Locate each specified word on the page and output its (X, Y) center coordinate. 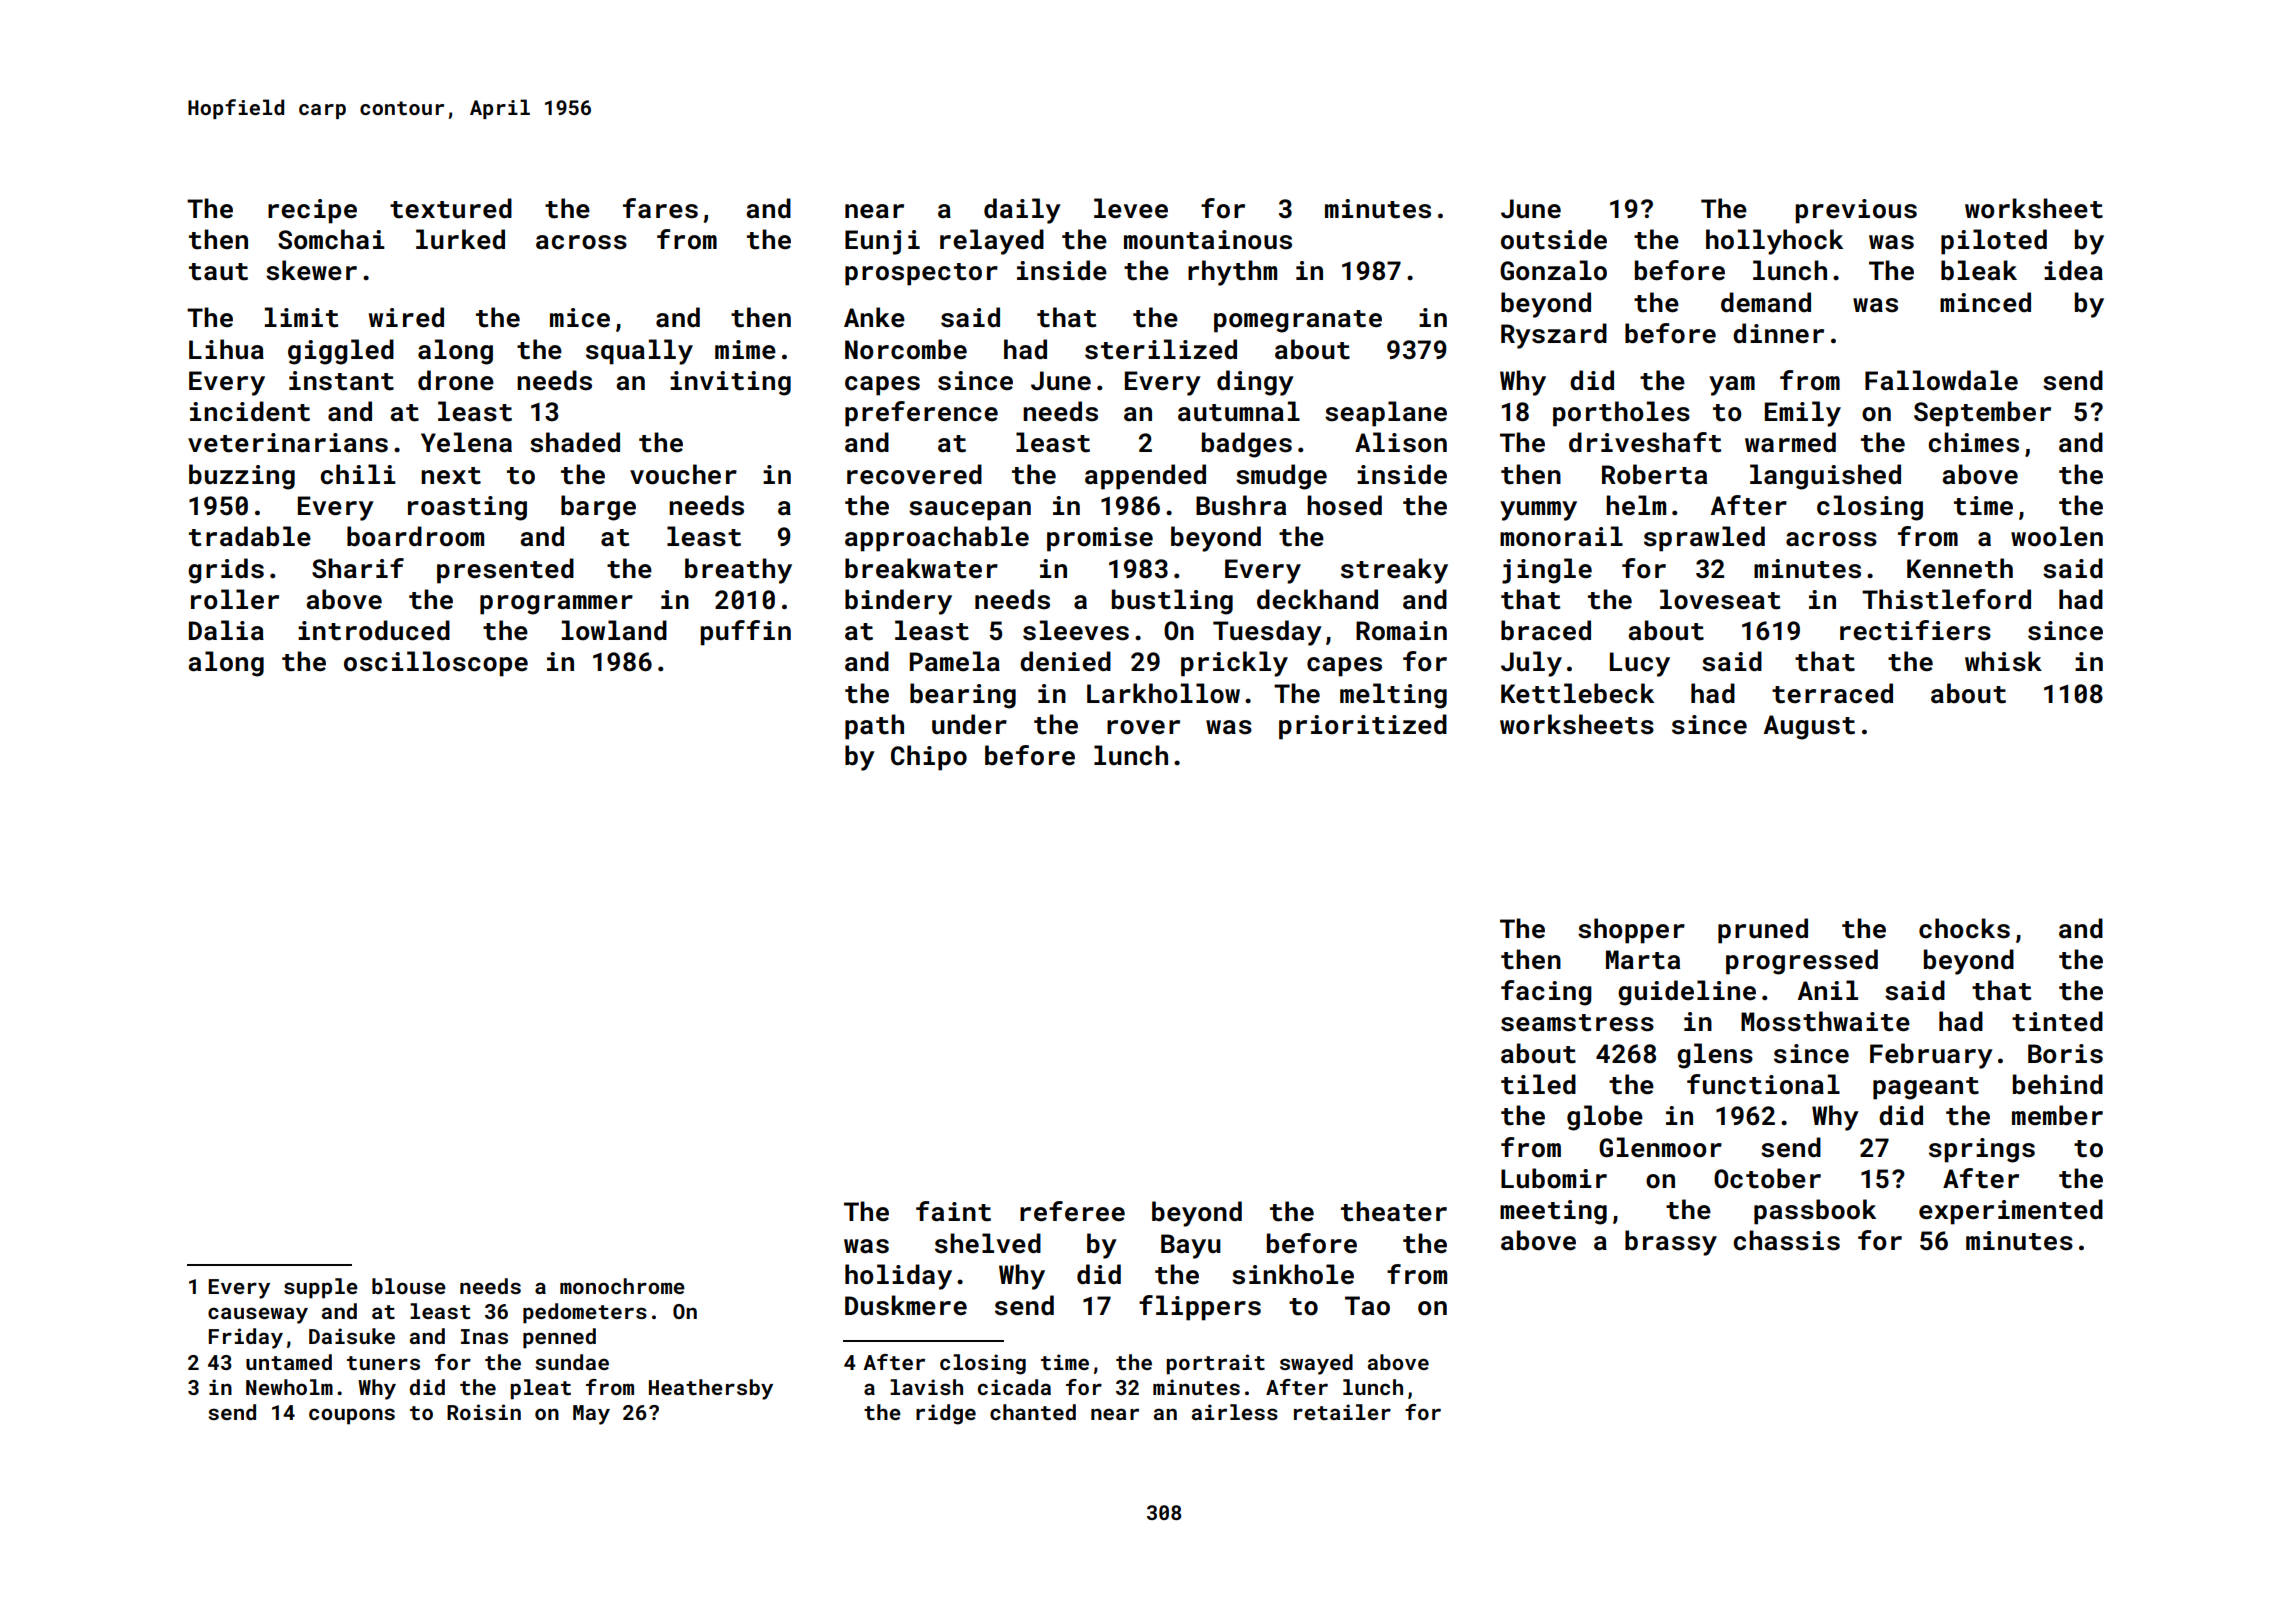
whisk (2003, 661)
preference (921, 414)
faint (953, 1211)
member (2057, 1115)
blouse (409, 1286)
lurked (460, 239)
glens (1715, 1056)
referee (1072, 1211)
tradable (250, 536)
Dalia (226, 630)
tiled (1538, 1084)
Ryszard (1554, 336)
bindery (898, 602)
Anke (874, 317)
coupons (352, 1416)
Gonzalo (1553, 270)
